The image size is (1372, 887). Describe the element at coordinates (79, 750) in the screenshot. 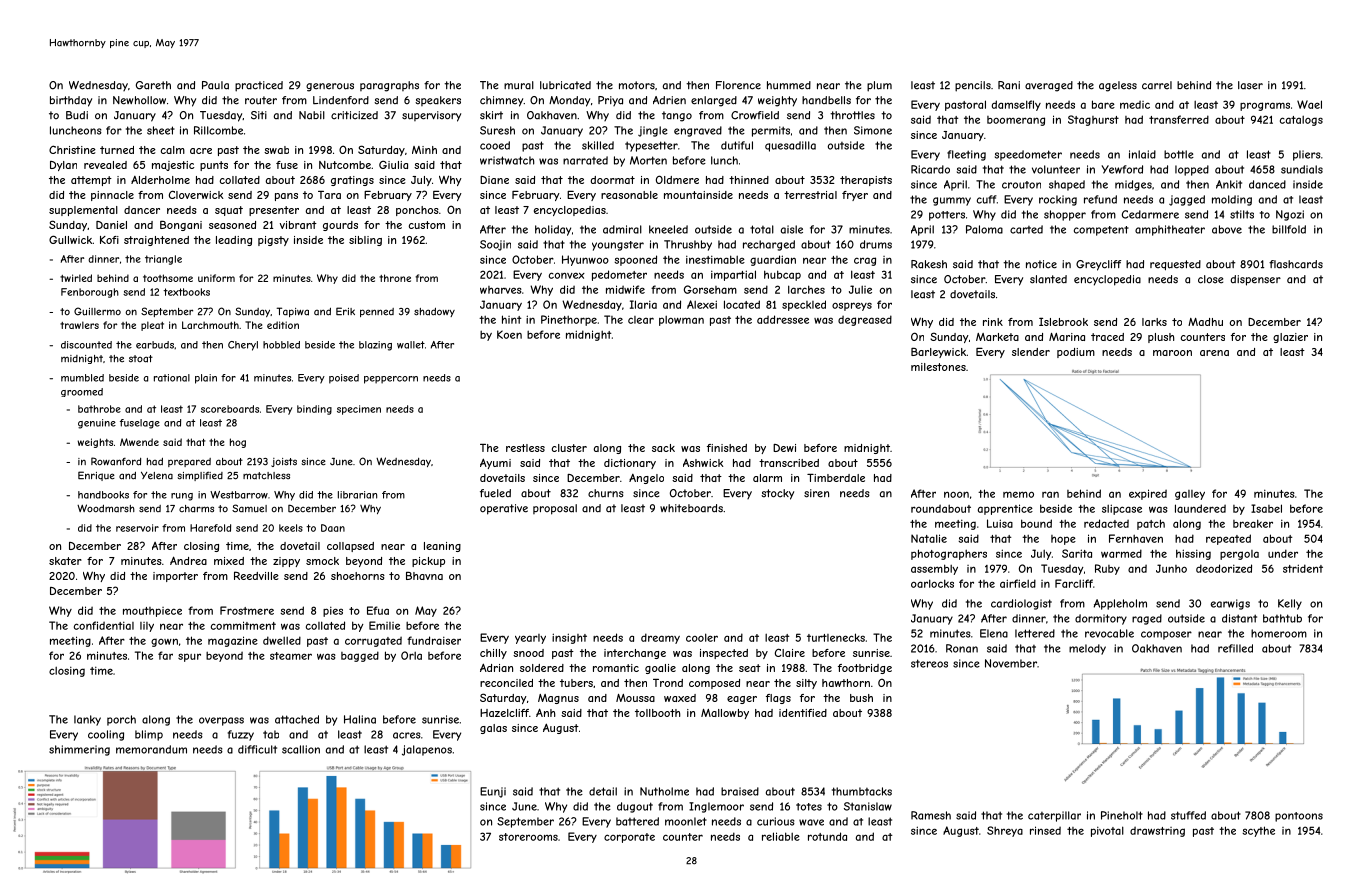

I see `shimmering` at that location.
